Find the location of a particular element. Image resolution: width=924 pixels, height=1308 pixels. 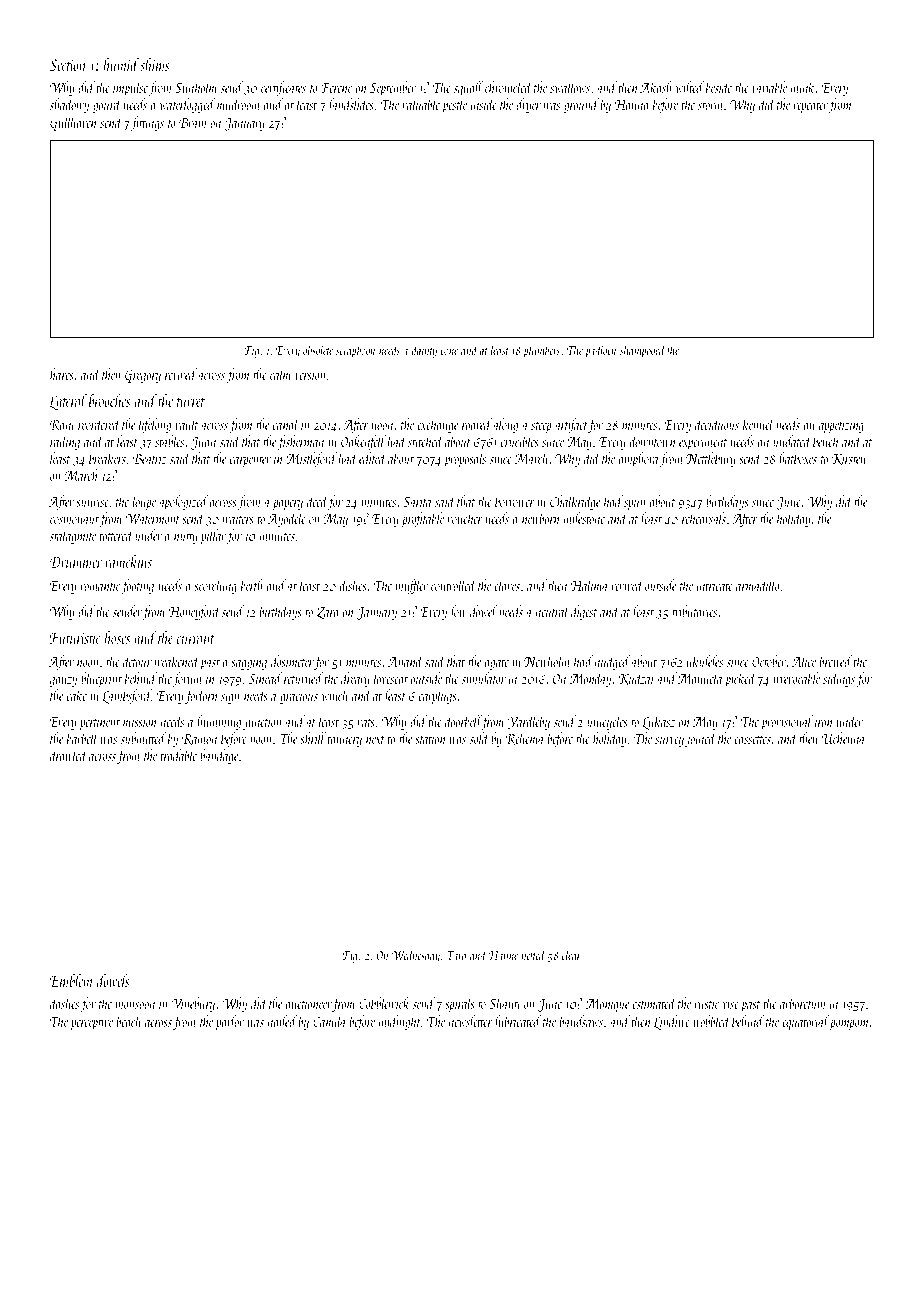

kennel is located at coordinates (759, 424).
